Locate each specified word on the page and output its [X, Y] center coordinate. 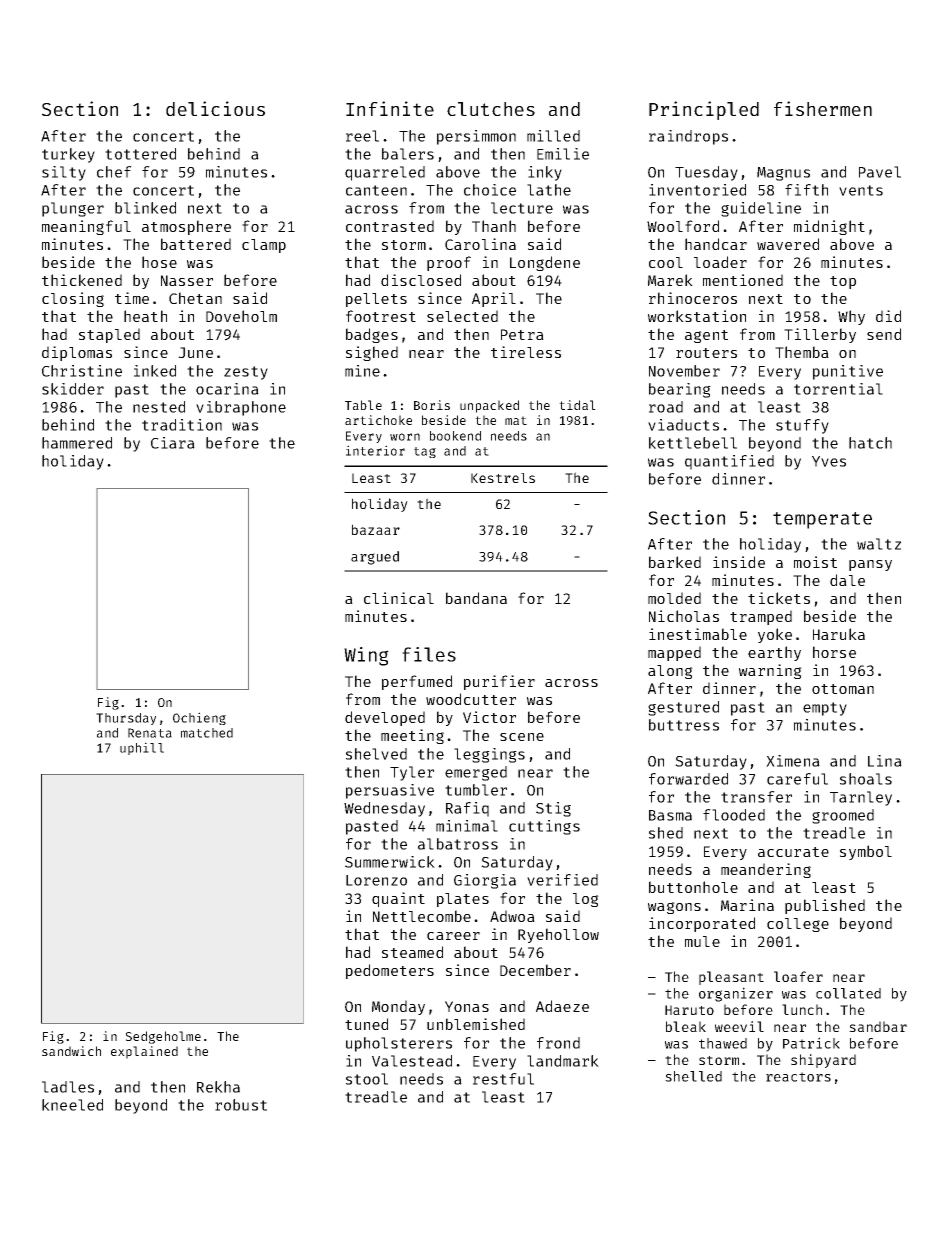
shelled [693, 1076]
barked [675, 562]
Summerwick [390, 862]
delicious [215, 108]
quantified [729, 462]
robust [241, 1105]
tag [425, 452]
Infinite [390, 108]
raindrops [688, 137]
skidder [73, 389]
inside [739, 562]
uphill [142, 748]
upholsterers [399, 1044]
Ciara [173, 443]
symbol [866, 852]
